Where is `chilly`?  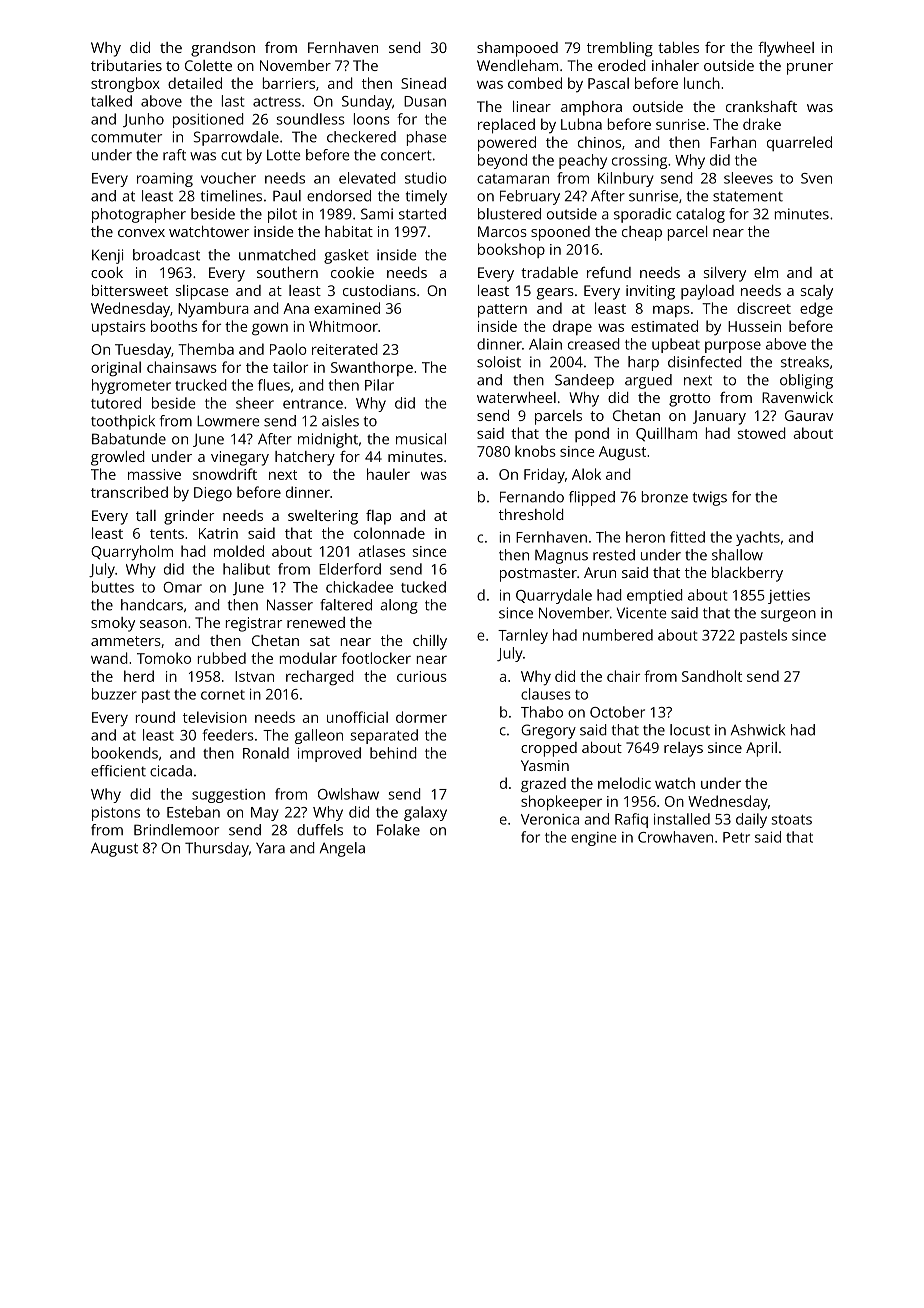 chilly is located at coordinates (430, 642).
